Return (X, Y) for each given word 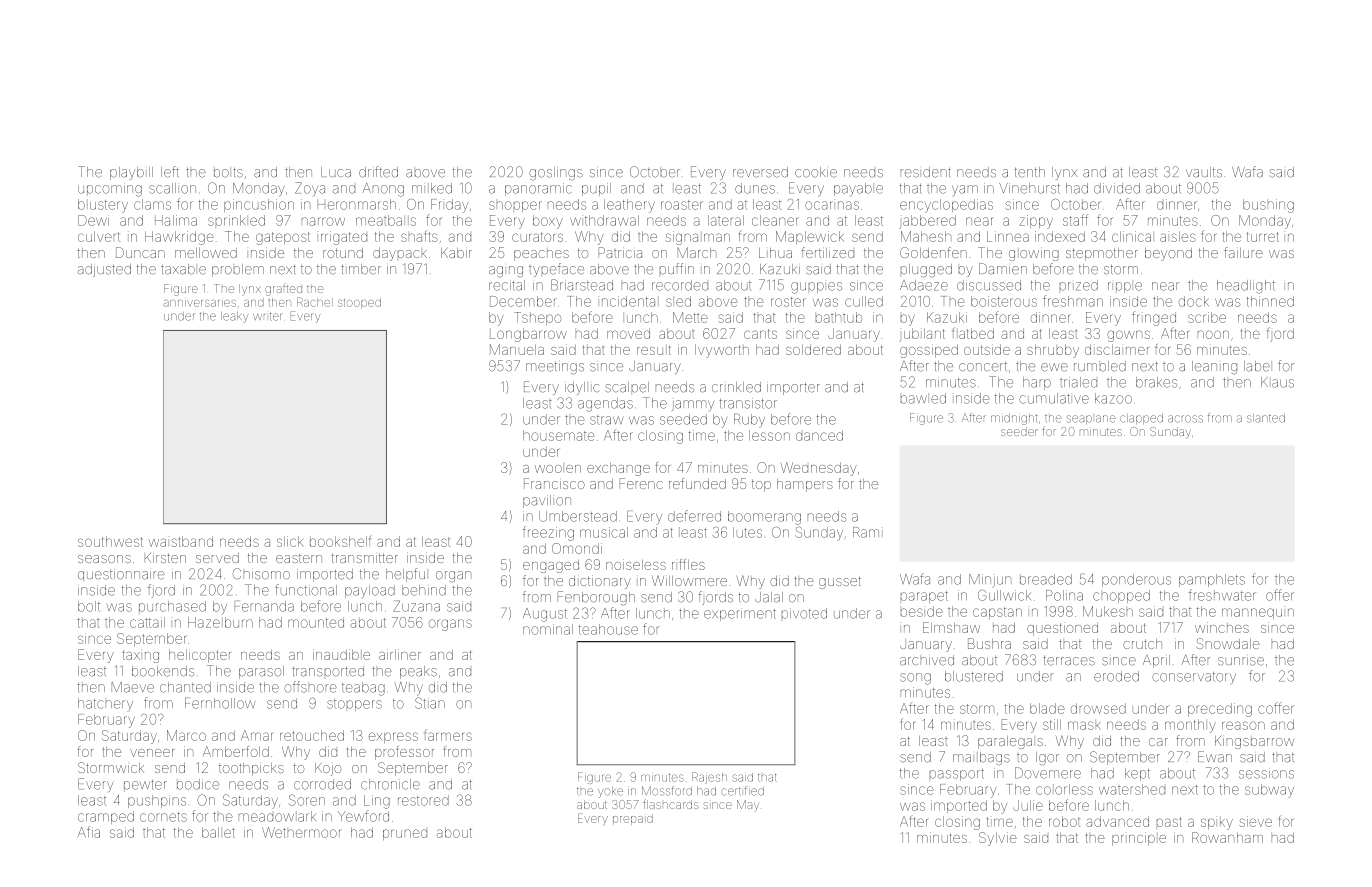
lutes (747, 532)
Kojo (328, 769)
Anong (383, 190)
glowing (1034, 255)
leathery (629, 206)
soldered (813, 350)
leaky (234, 317)
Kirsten (165, 558)
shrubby (1053, 351)
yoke (610, 792)
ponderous (1136, 580)
